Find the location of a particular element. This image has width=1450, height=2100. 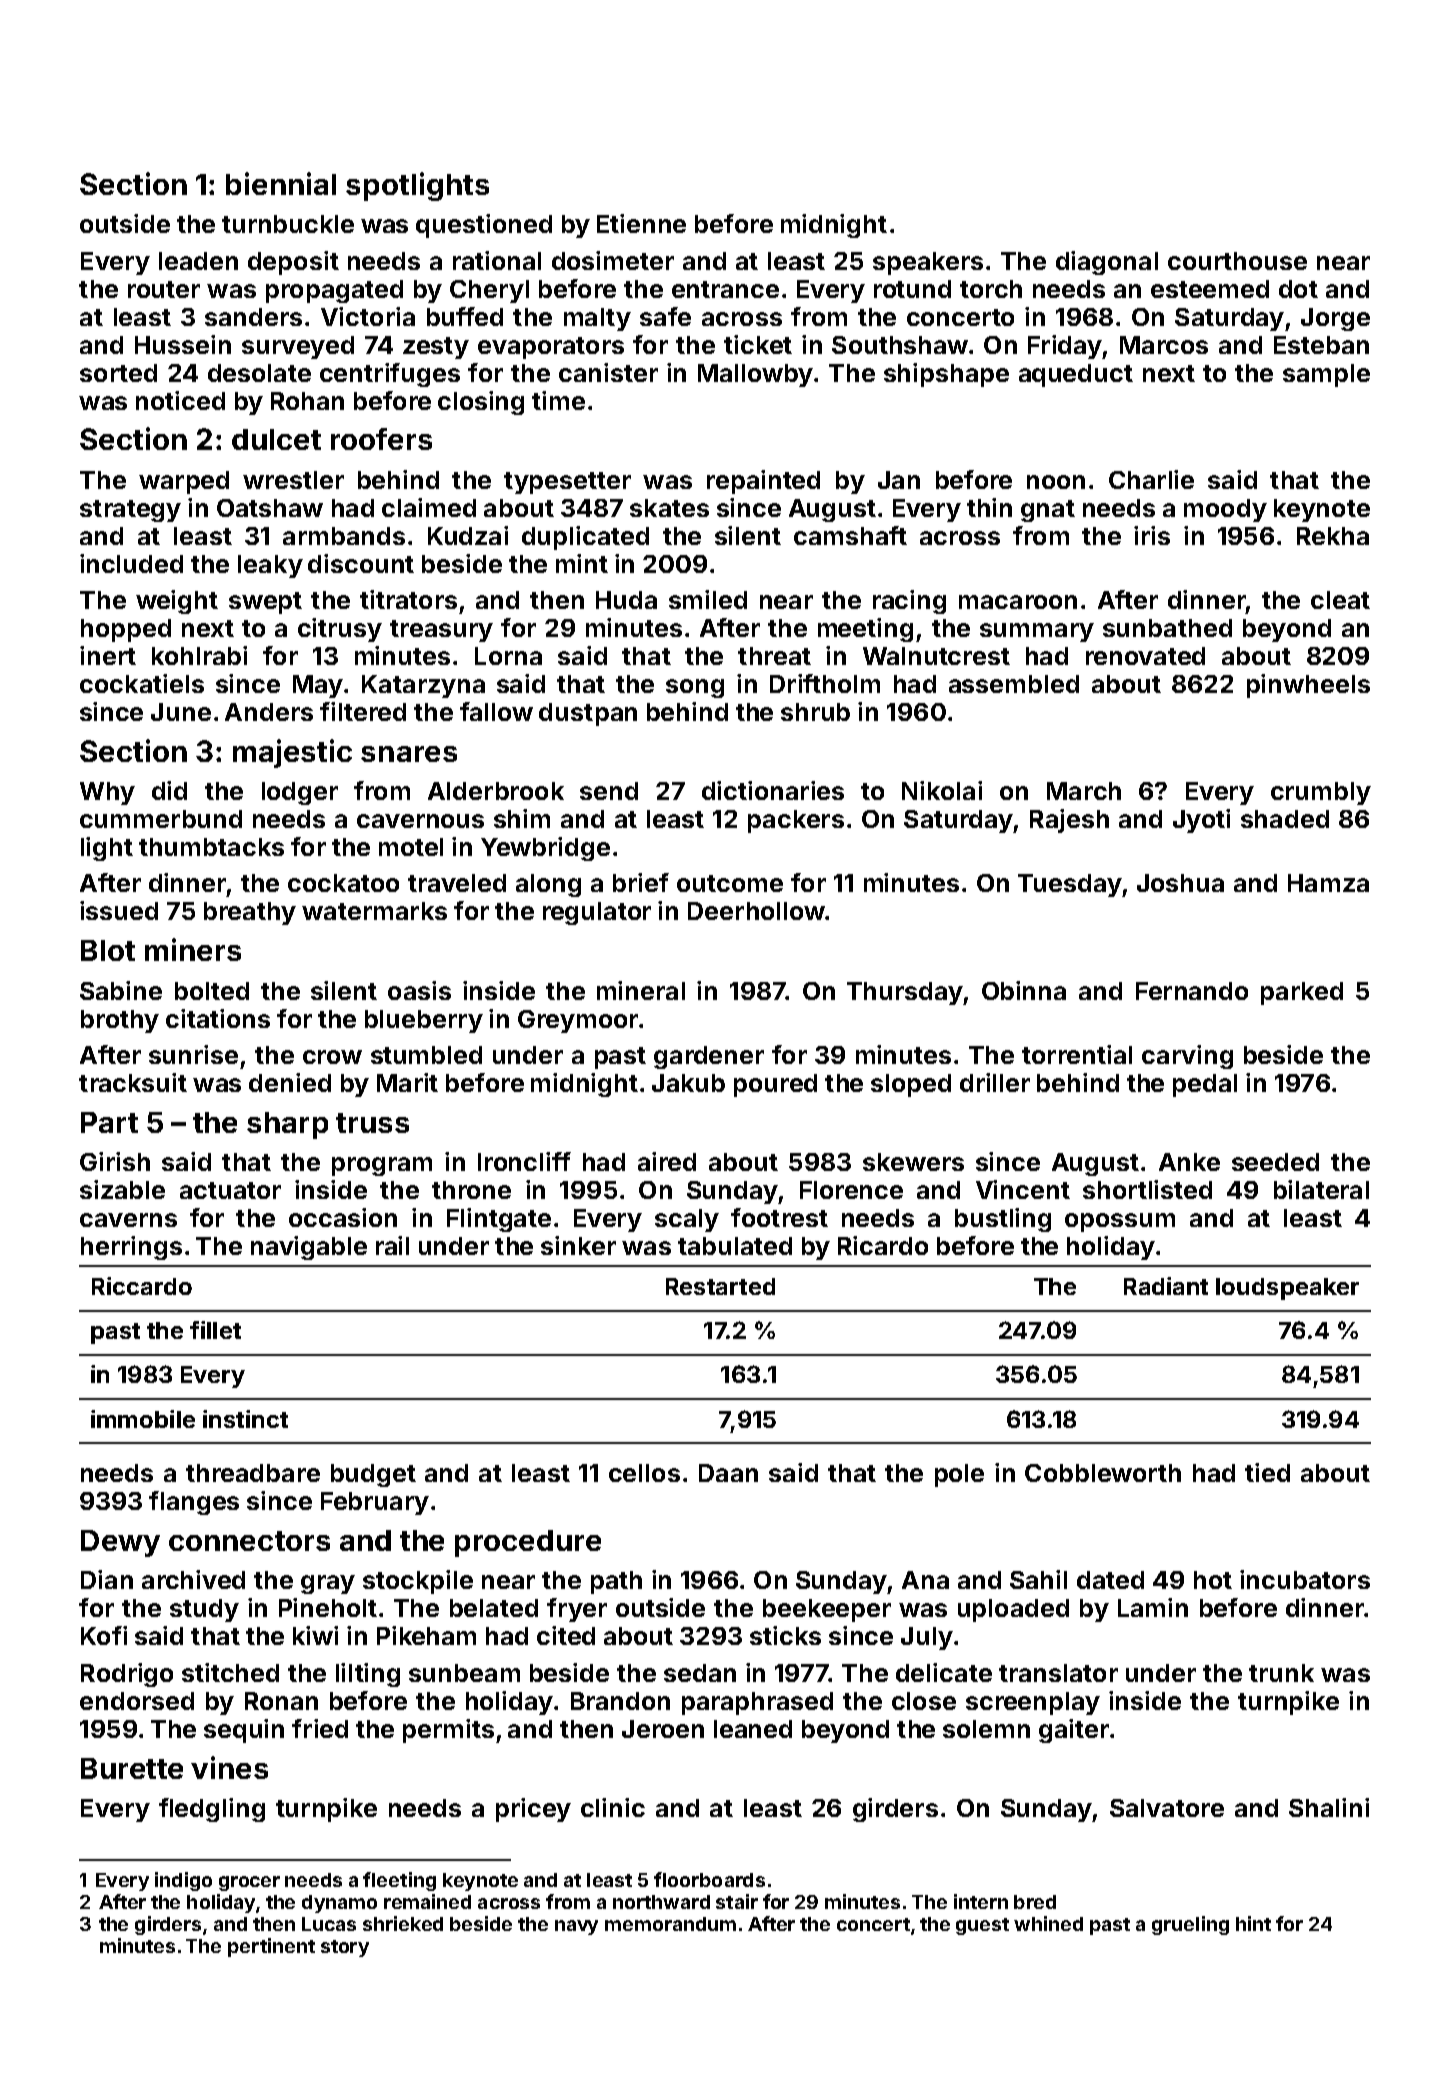

surveyed is located at coordinates (298, 347).
